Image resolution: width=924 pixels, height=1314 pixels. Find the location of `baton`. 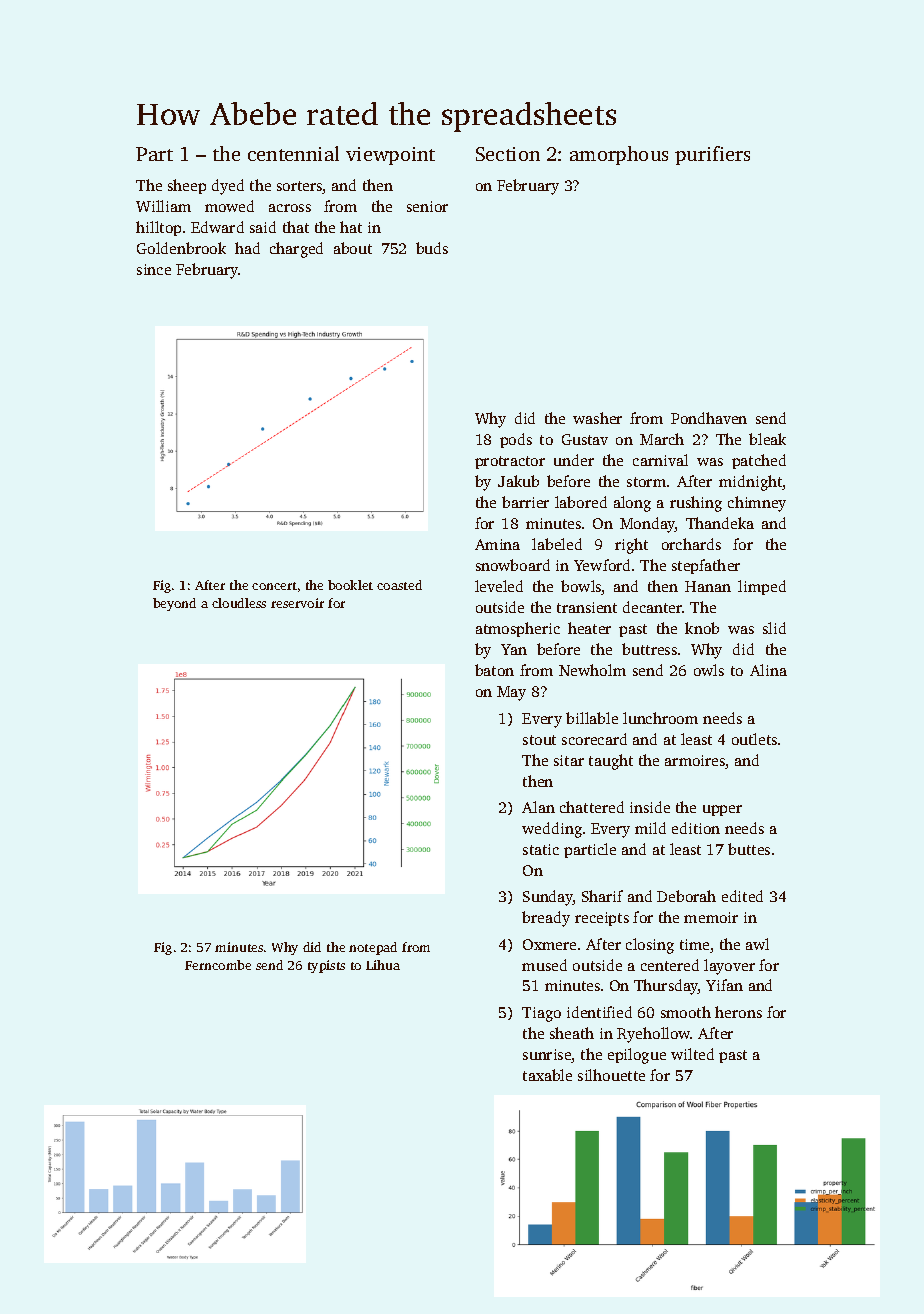

baton is located at coordinates (494, 670).
